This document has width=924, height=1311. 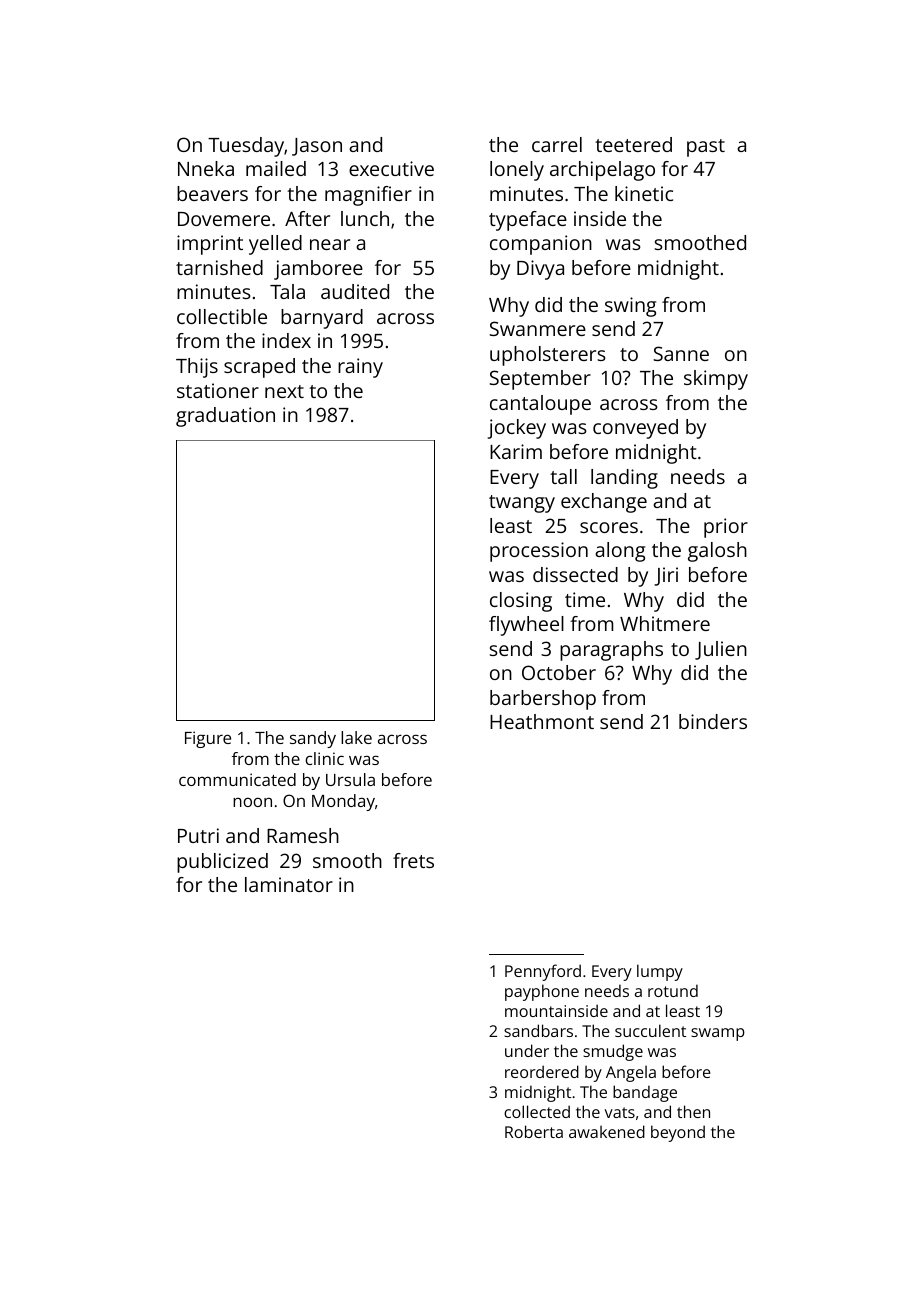 I want to click on Karim, so click(x=516, y=451).
